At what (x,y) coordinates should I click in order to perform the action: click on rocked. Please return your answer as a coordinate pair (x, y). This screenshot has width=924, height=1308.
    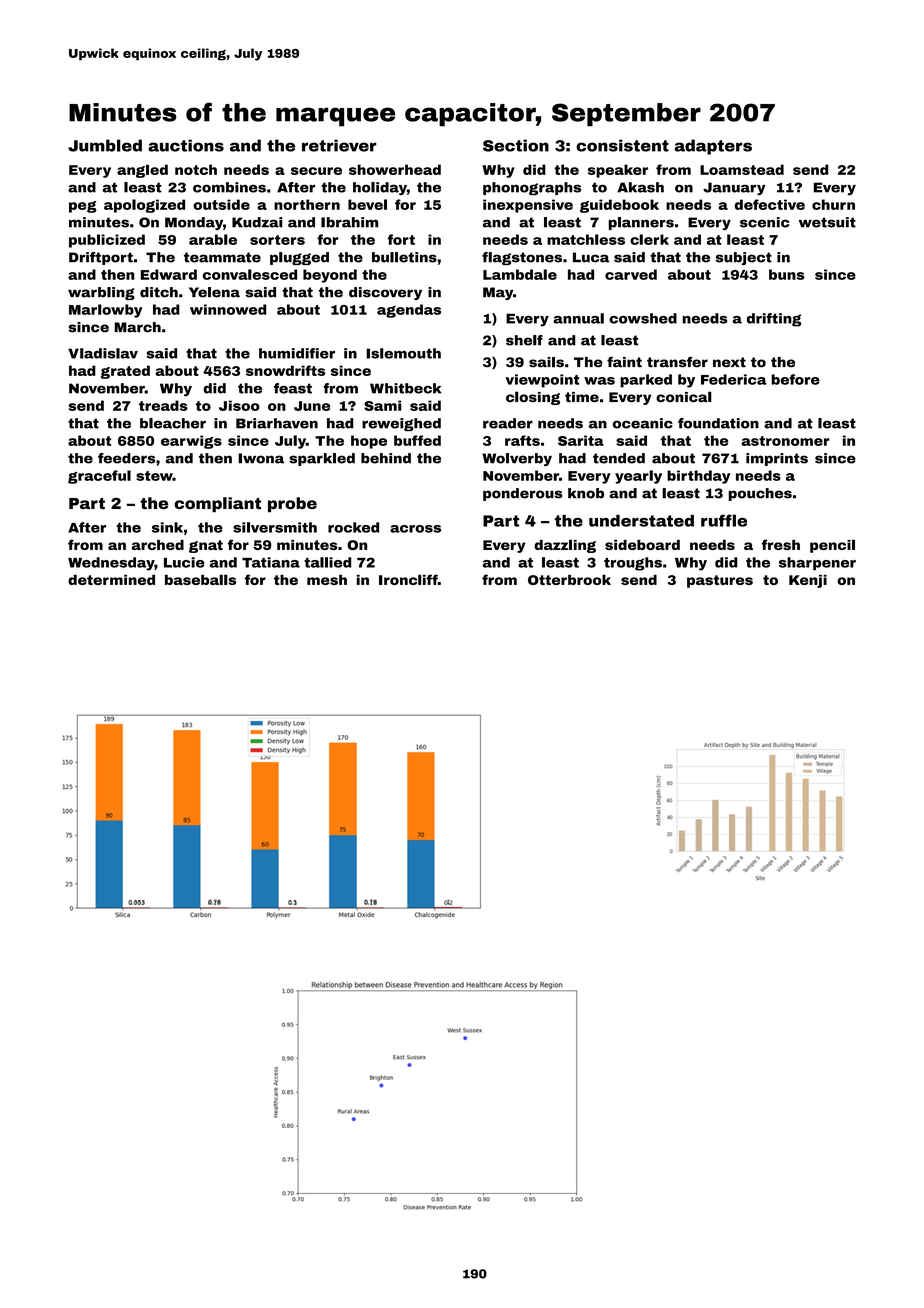
    Looking at the image, I should click on (353, 527).
